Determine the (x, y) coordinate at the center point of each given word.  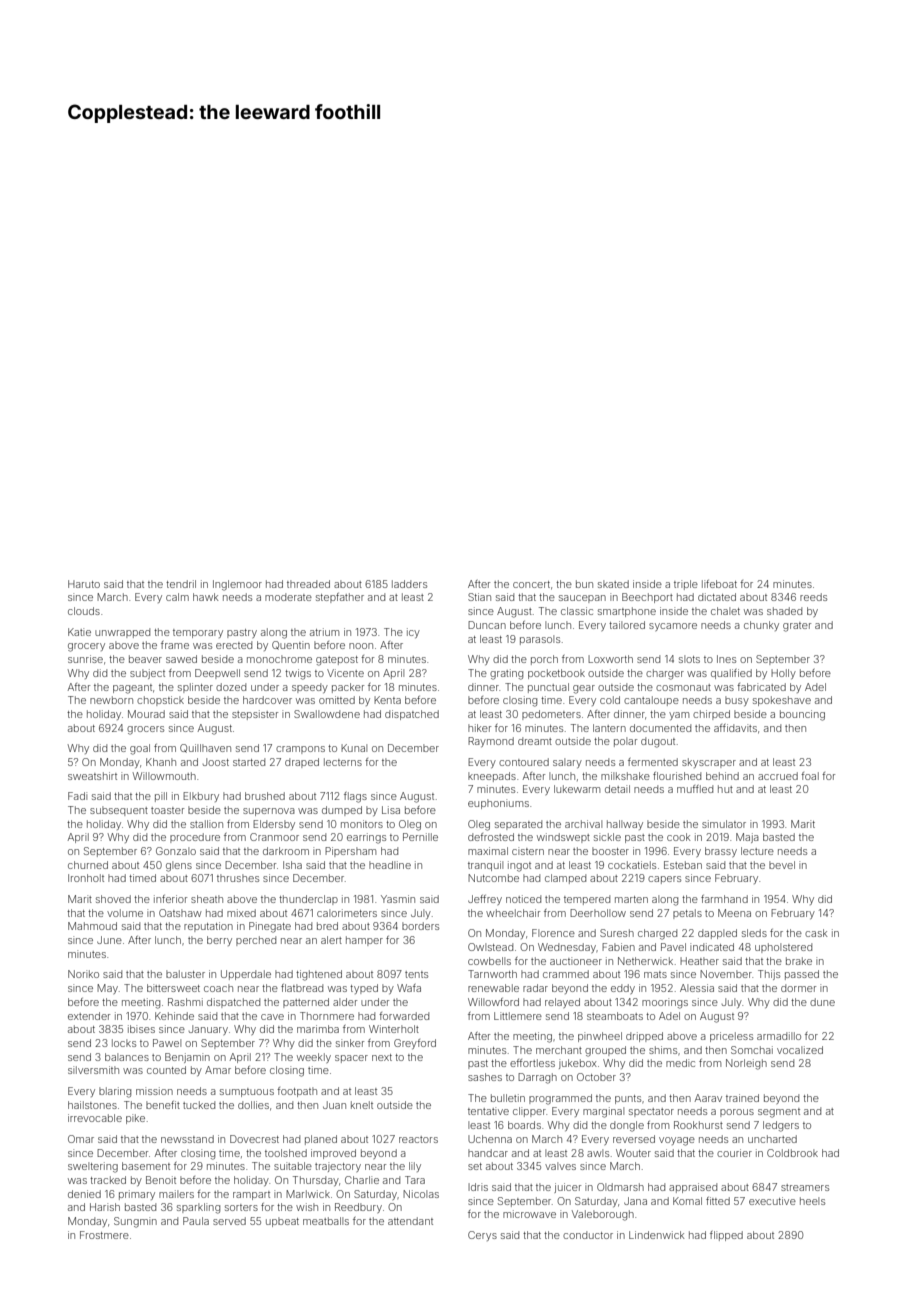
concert (531, 584)
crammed (566, 974)
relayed (562, 1003)
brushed (265, 796)
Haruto (84, 584)
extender (89, 1016)
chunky (761, 626)
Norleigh (746, 1064)
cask (816, 933)
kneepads (492, 777)
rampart (251, 1195)
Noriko (83, 974)
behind (722, 776)
